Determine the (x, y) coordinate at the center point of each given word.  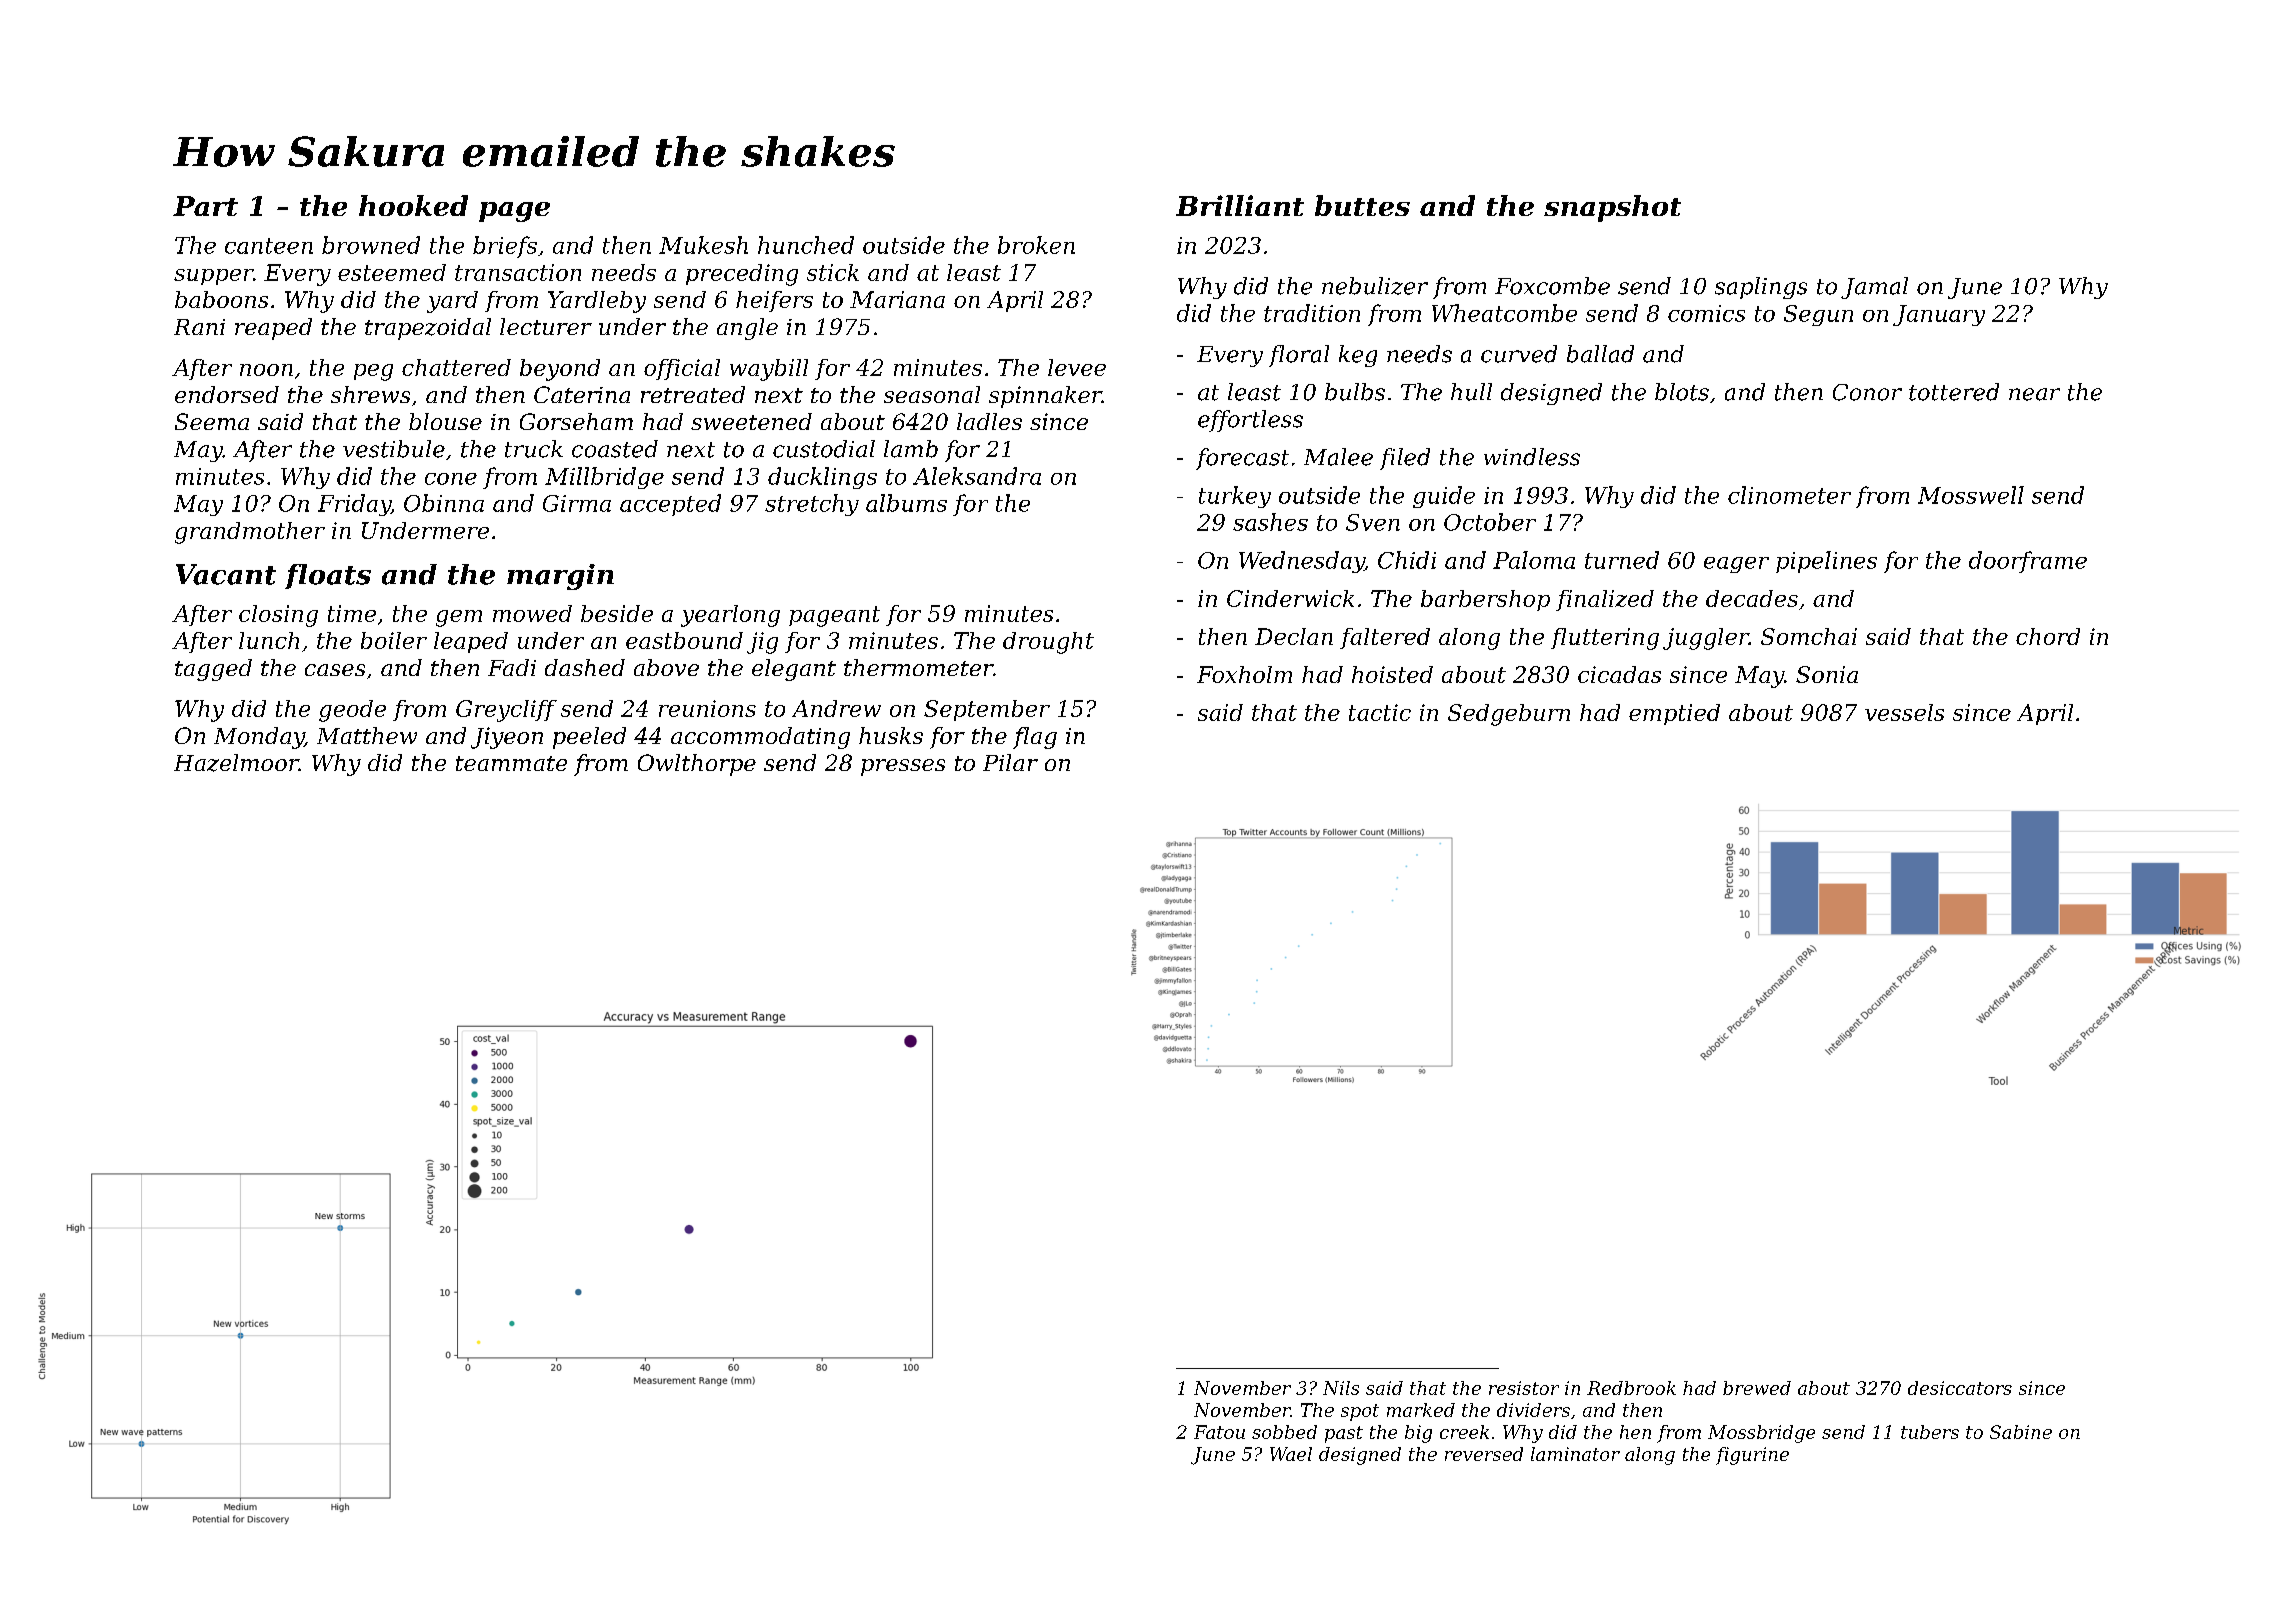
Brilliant (1240, 205)
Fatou (1219, 1432)
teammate (511, 763)
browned (371, 245)
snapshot (1612, 208)
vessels (1904, 712)
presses (903, 767)
